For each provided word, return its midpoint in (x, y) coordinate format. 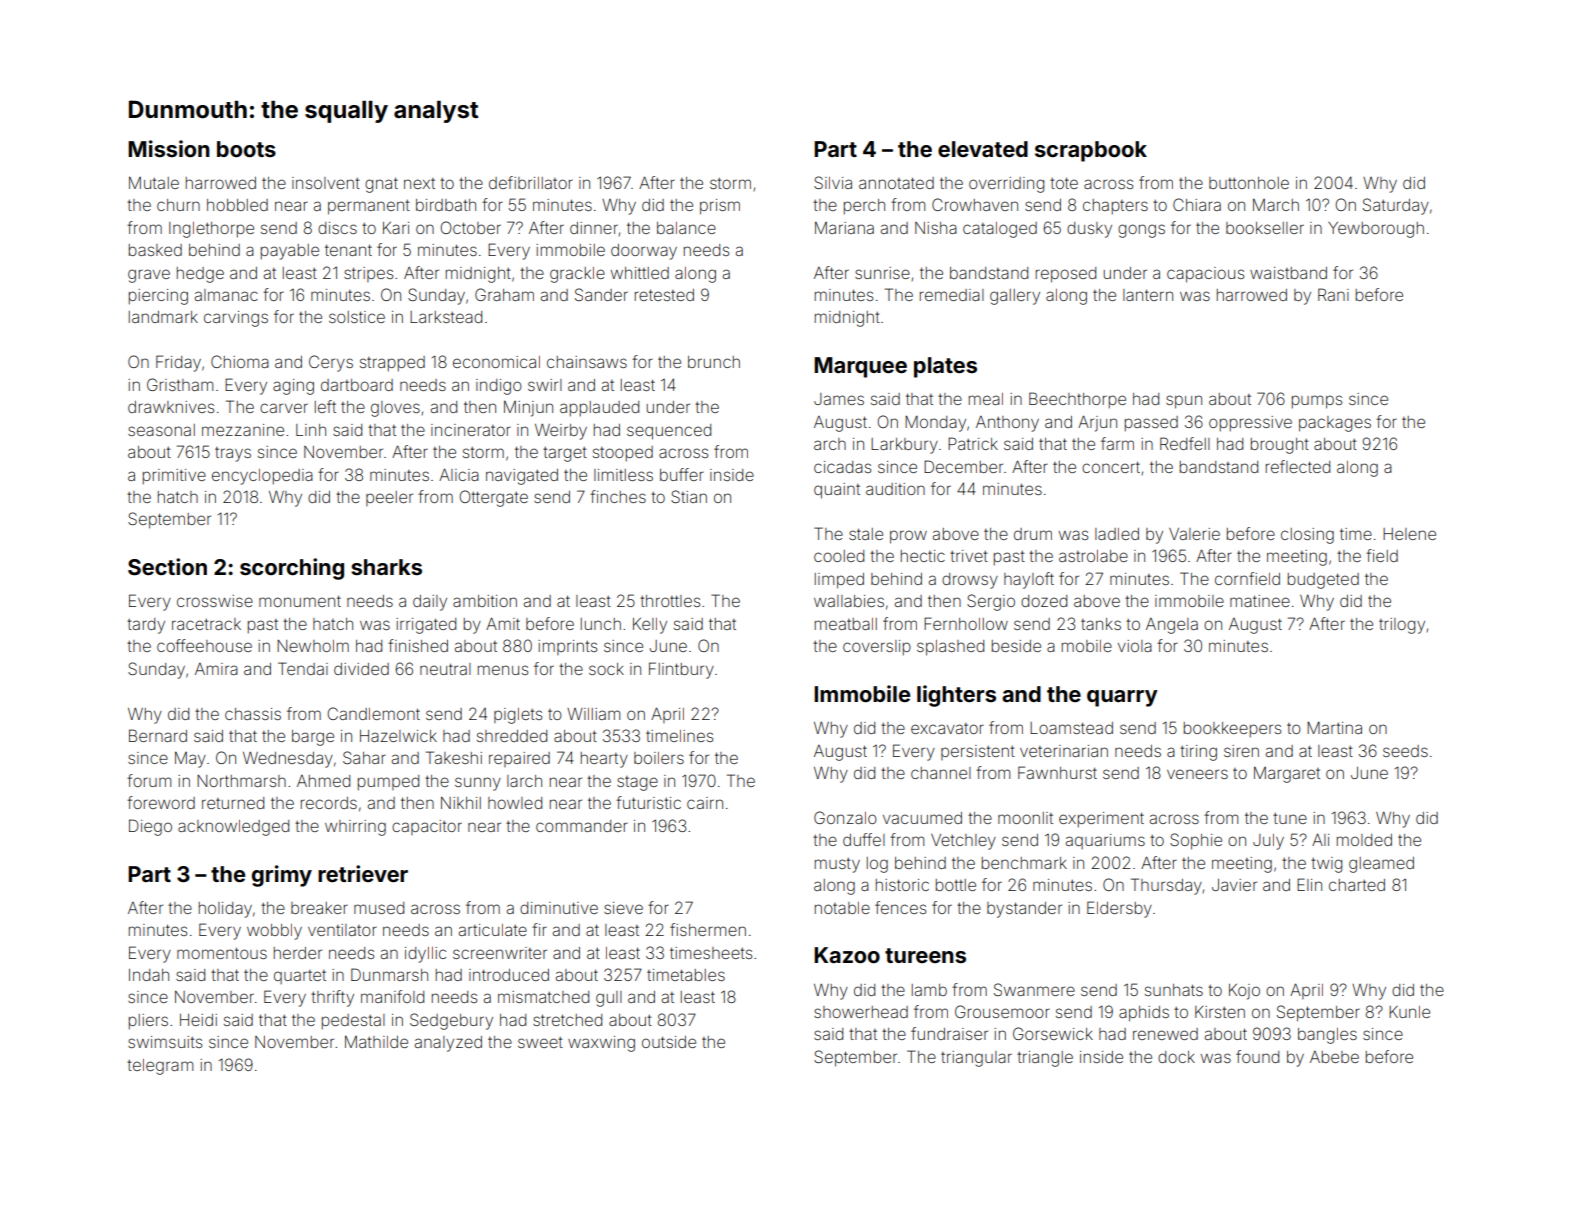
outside (669, 1042)
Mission (169, 148)
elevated (983, 149)
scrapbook (1091, 151)
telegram (160, 1067)
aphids (1144, 1014)
